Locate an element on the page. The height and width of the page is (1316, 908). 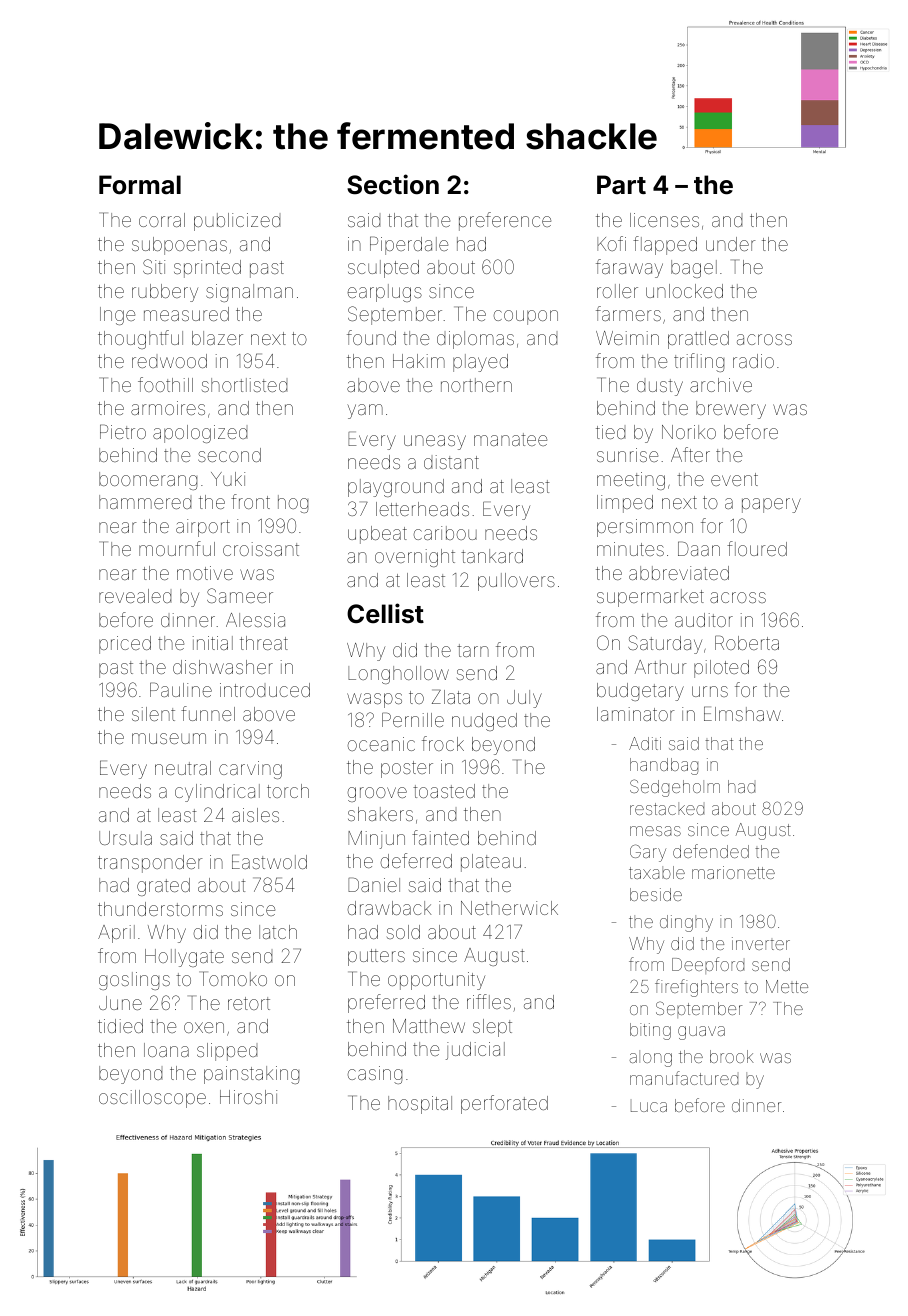
defended is located at coordinates (711, 851).
